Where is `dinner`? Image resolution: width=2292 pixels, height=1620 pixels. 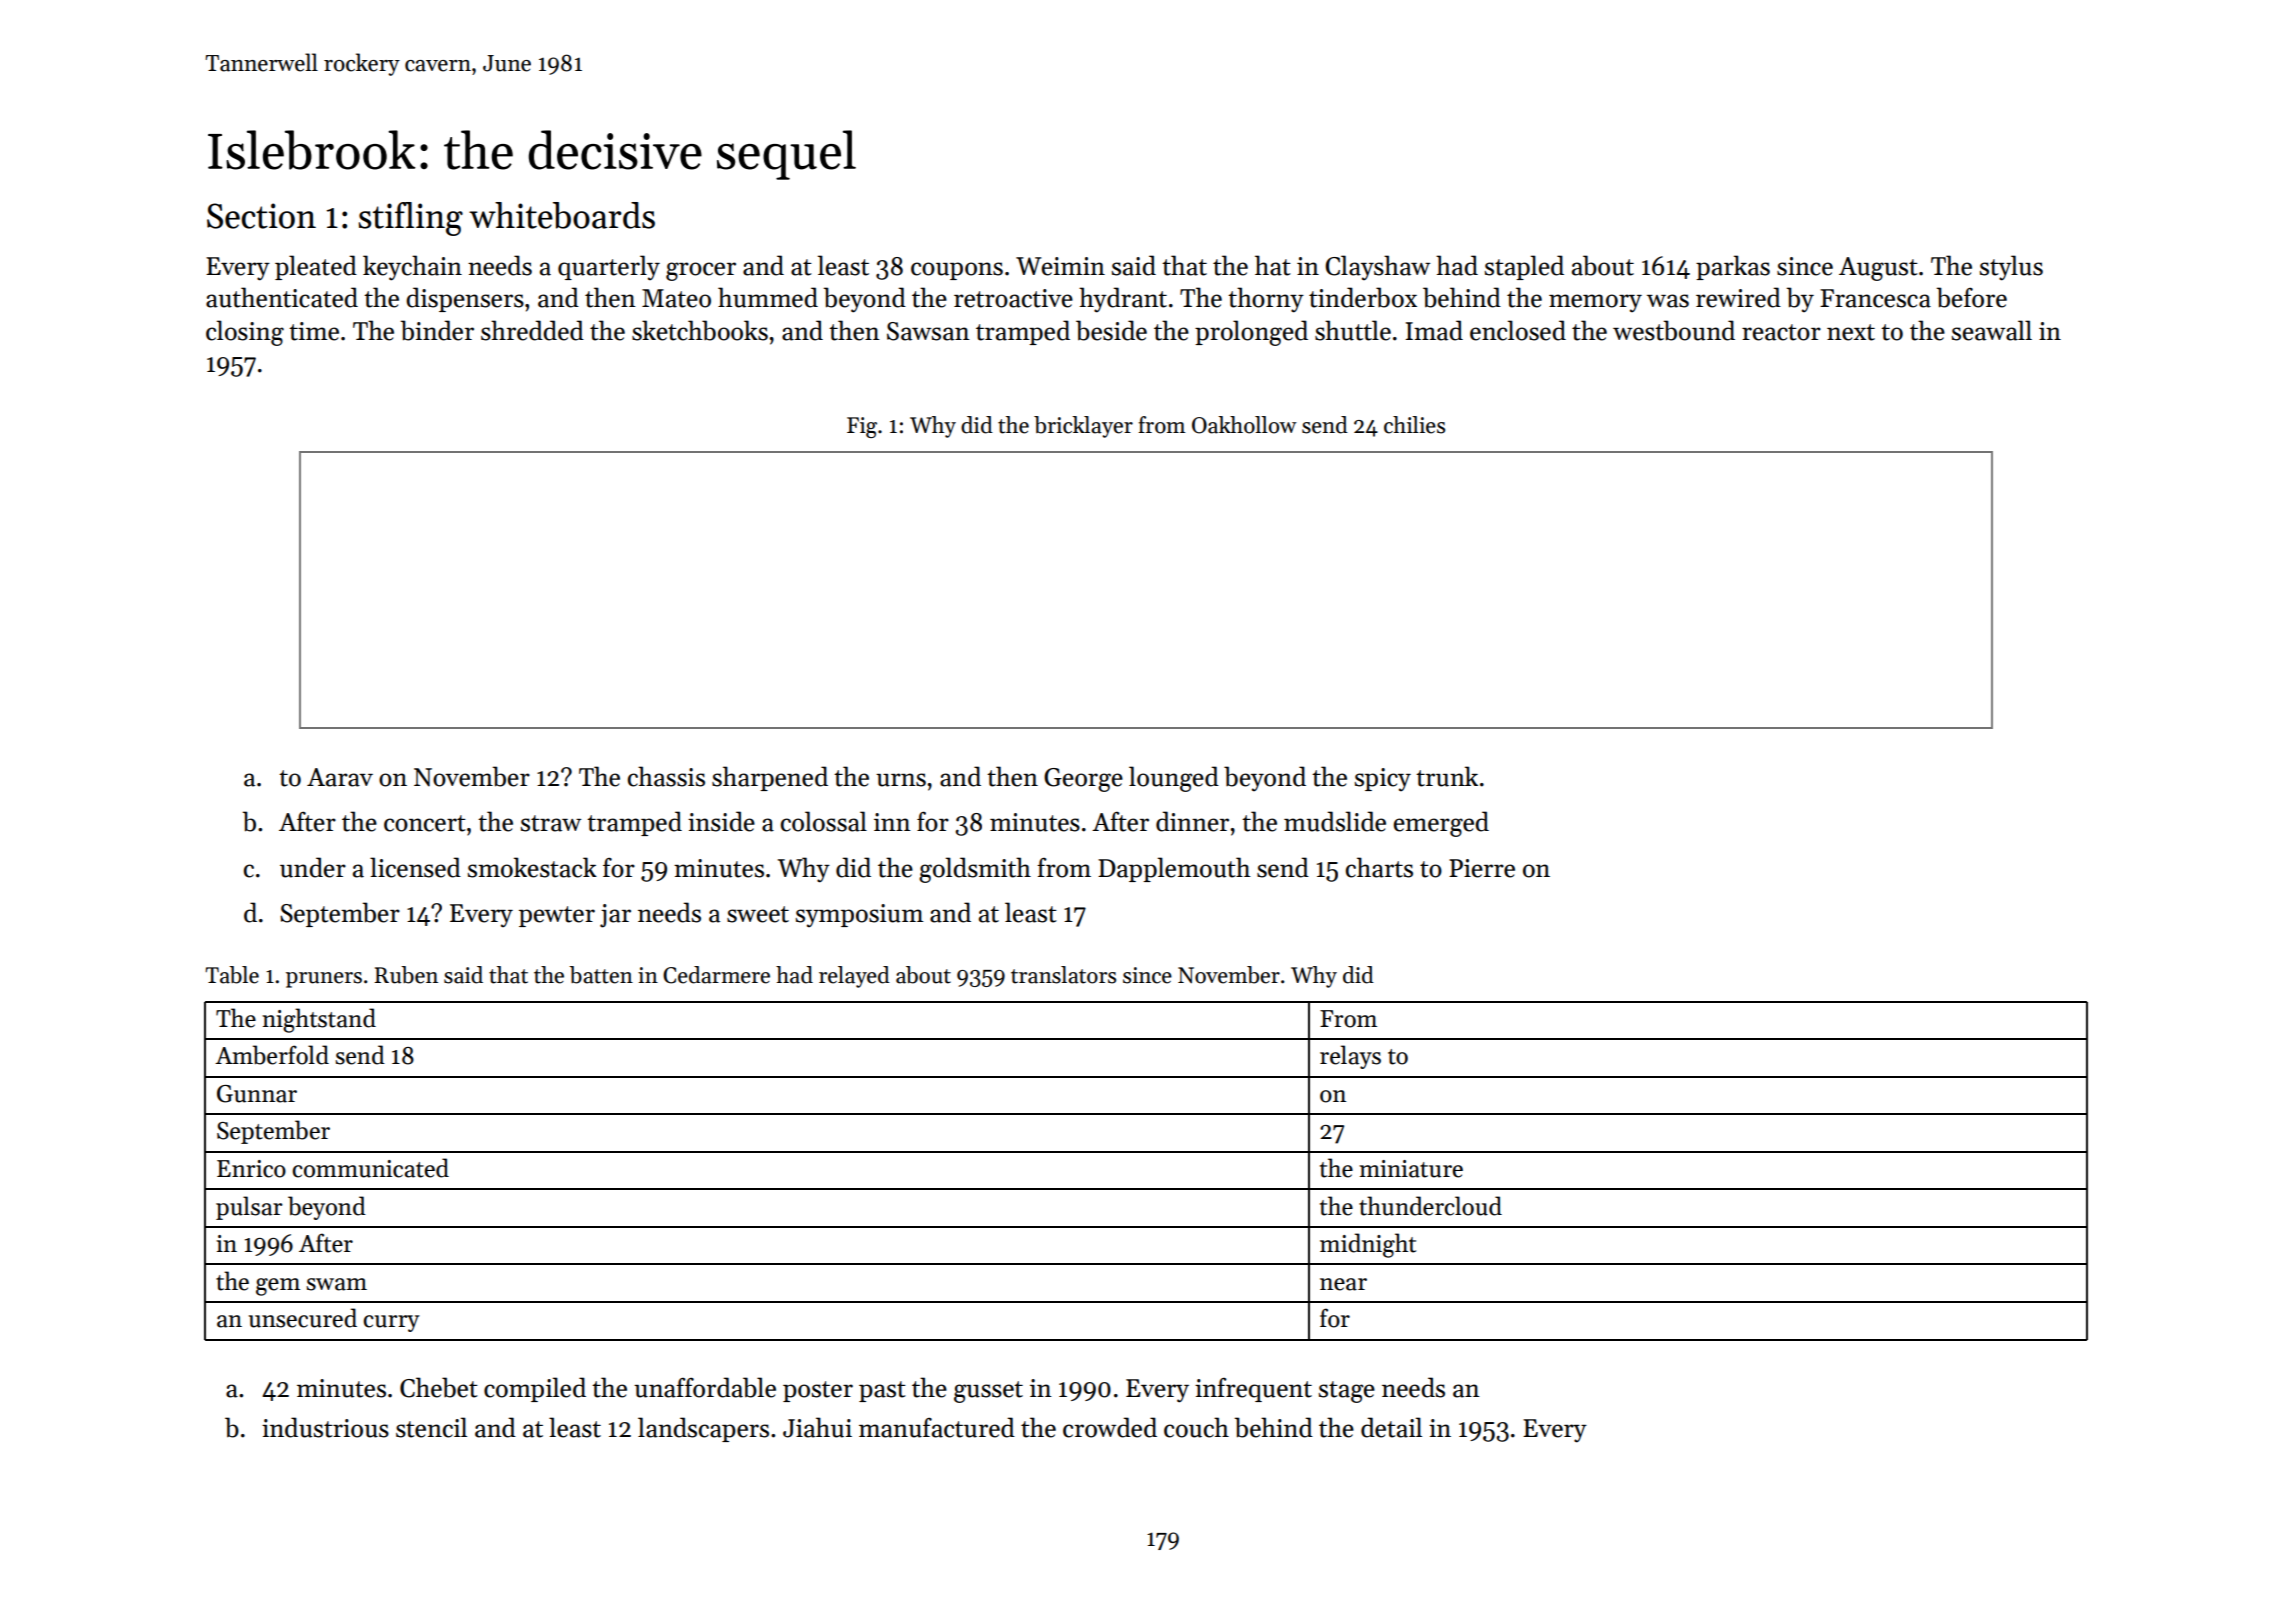
dinner is located at coordinates (1192, 821).
